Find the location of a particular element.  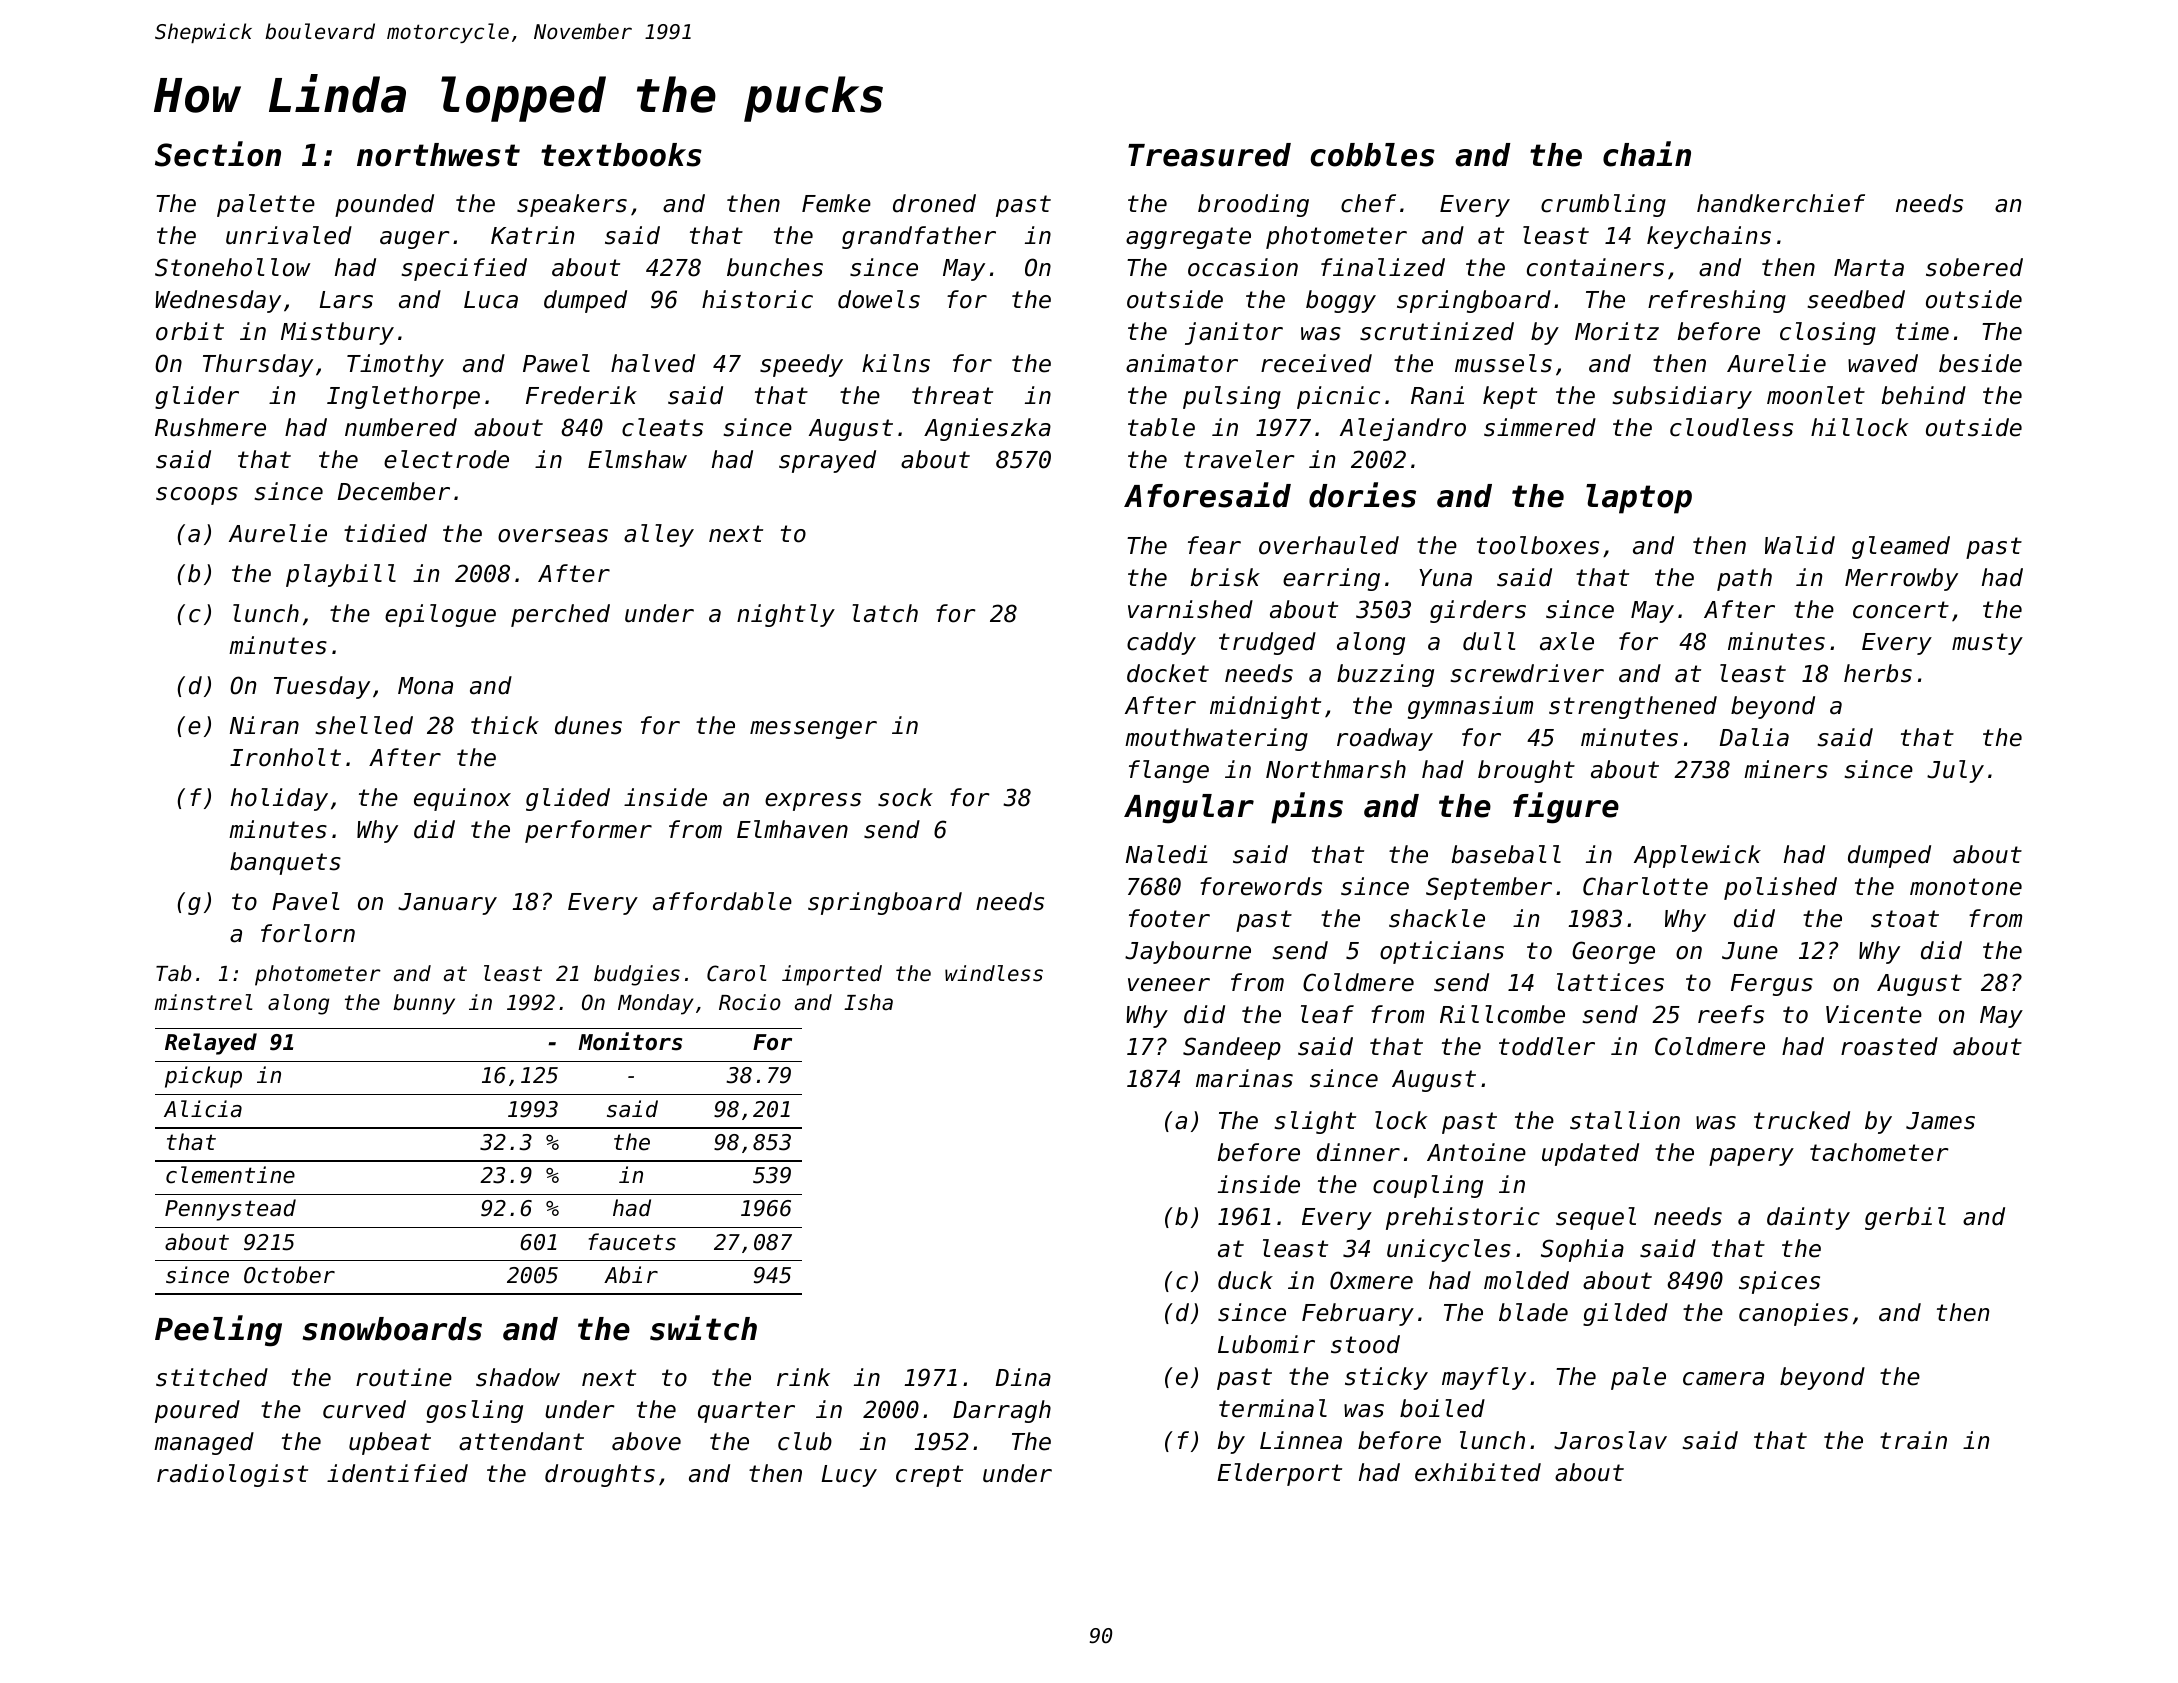

screwdriver is located at coordinates (1527, 673).
